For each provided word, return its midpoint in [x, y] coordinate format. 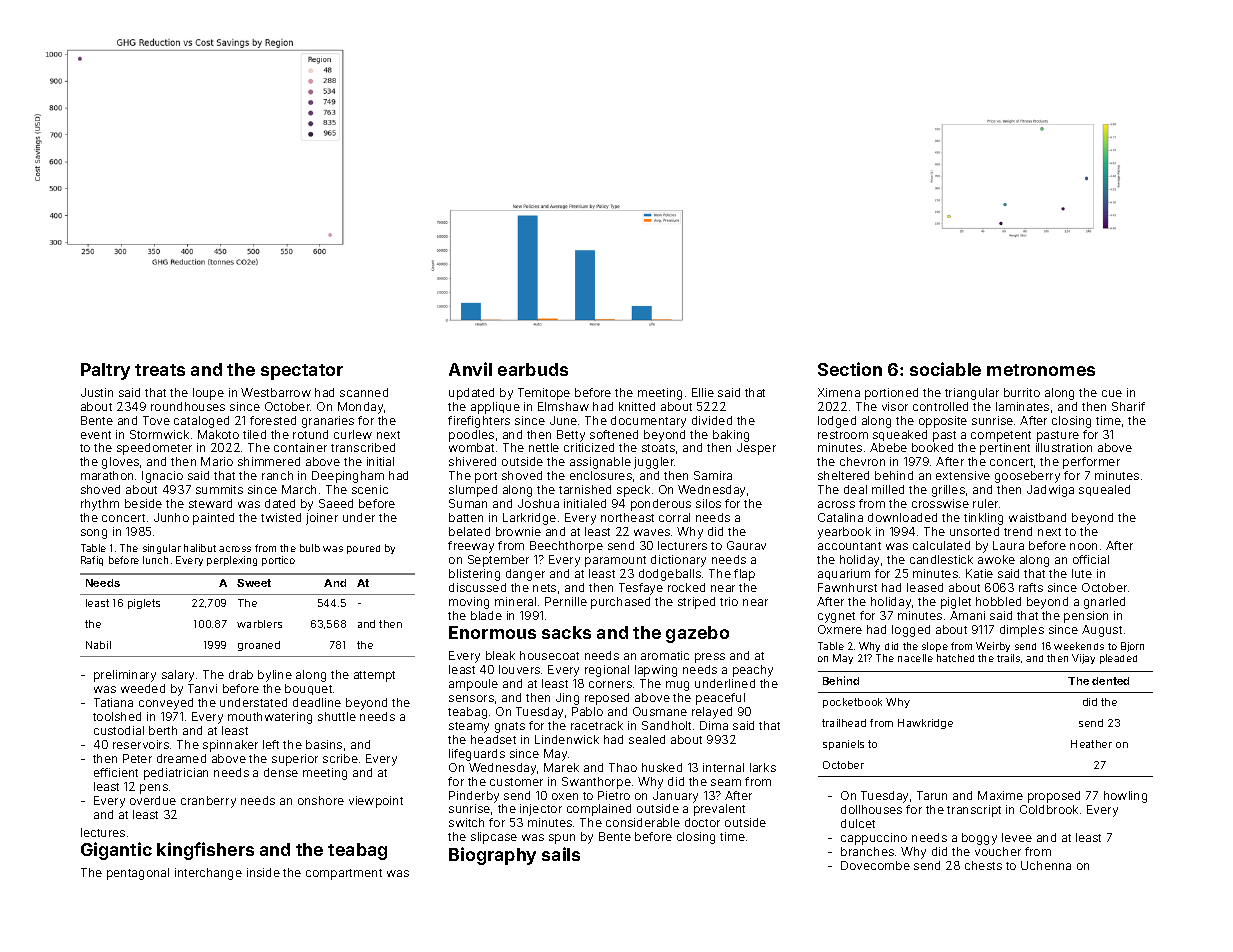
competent [1001, 436]
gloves [120, 463]
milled [888, 489]
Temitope [544, 394]
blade [486, 615]
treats [160, 370]
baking [731, 436]
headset [493, 739]
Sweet [254, 583]
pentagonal [138, 874]
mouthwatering [270, 718]
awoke [996, 559]
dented [1110, 681]
